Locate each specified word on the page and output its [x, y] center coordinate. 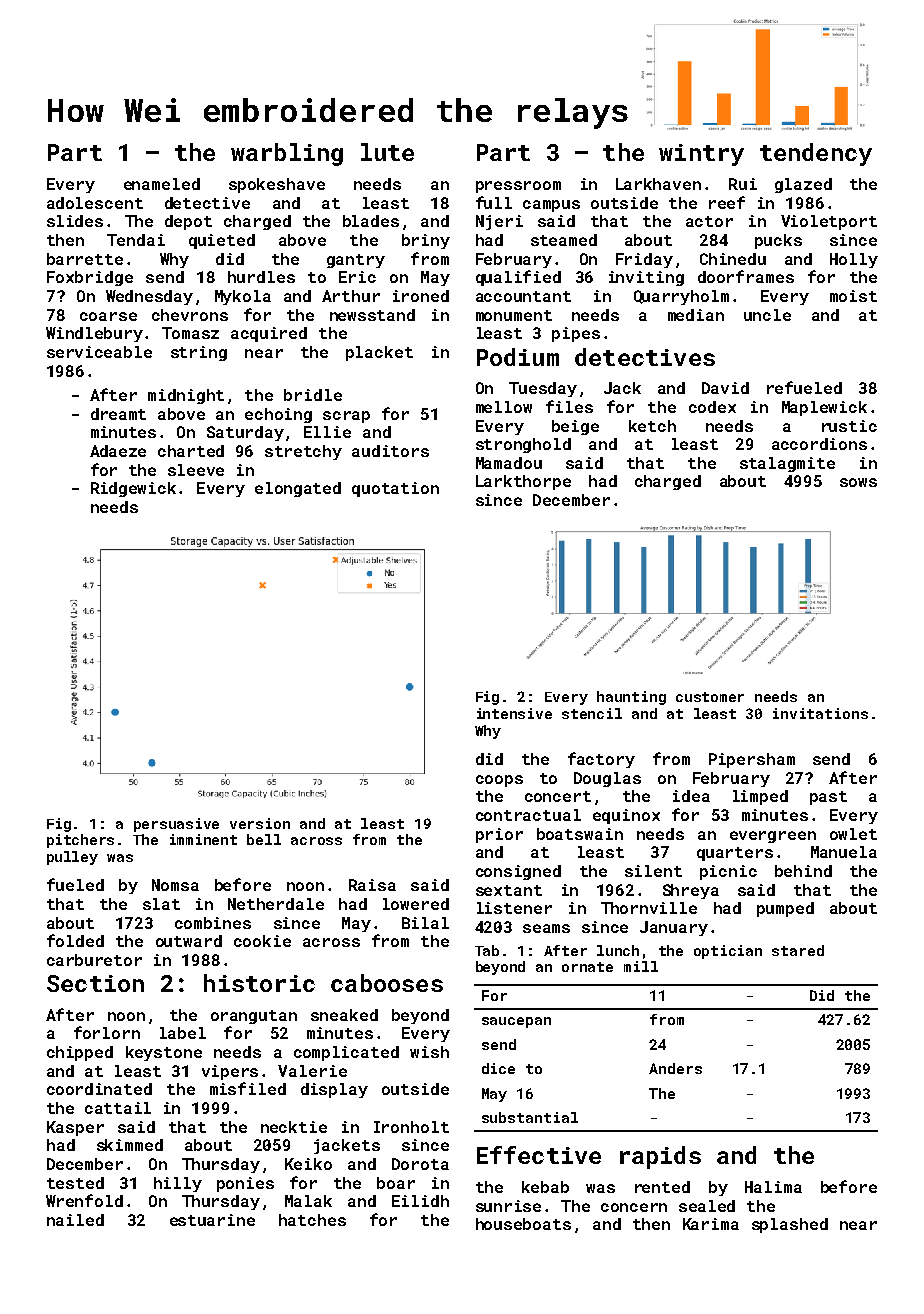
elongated [298, 489]
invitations [820, 713]
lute [387, 152]
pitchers [80, 841]
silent [653, 871]
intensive [514, 713]
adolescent [95, 203]
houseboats [523, 1224]
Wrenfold [84, 1200]
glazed [803, 185]
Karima [711, 1224]
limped [760, 797]
